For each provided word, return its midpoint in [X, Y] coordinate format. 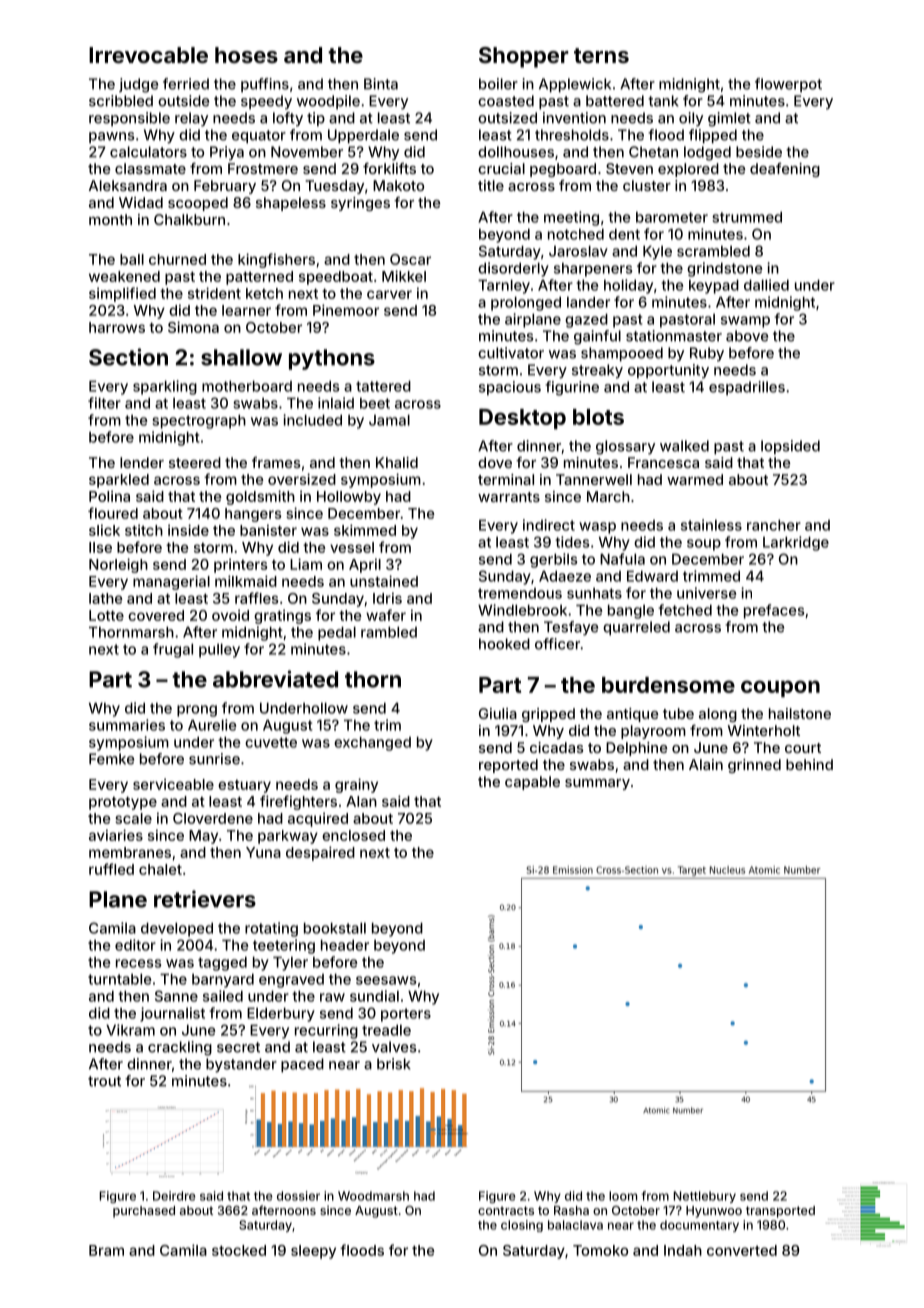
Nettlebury [705, 1197]
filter [104, 403]
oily [691, 119]
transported [780, 1212]
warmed [695, 479]
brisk [394, 1064]
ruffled [111, 869]
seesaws [386, 980]
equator [259, 137]
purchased [144, 1212]
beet [375, 403]
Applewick [575, 85]
